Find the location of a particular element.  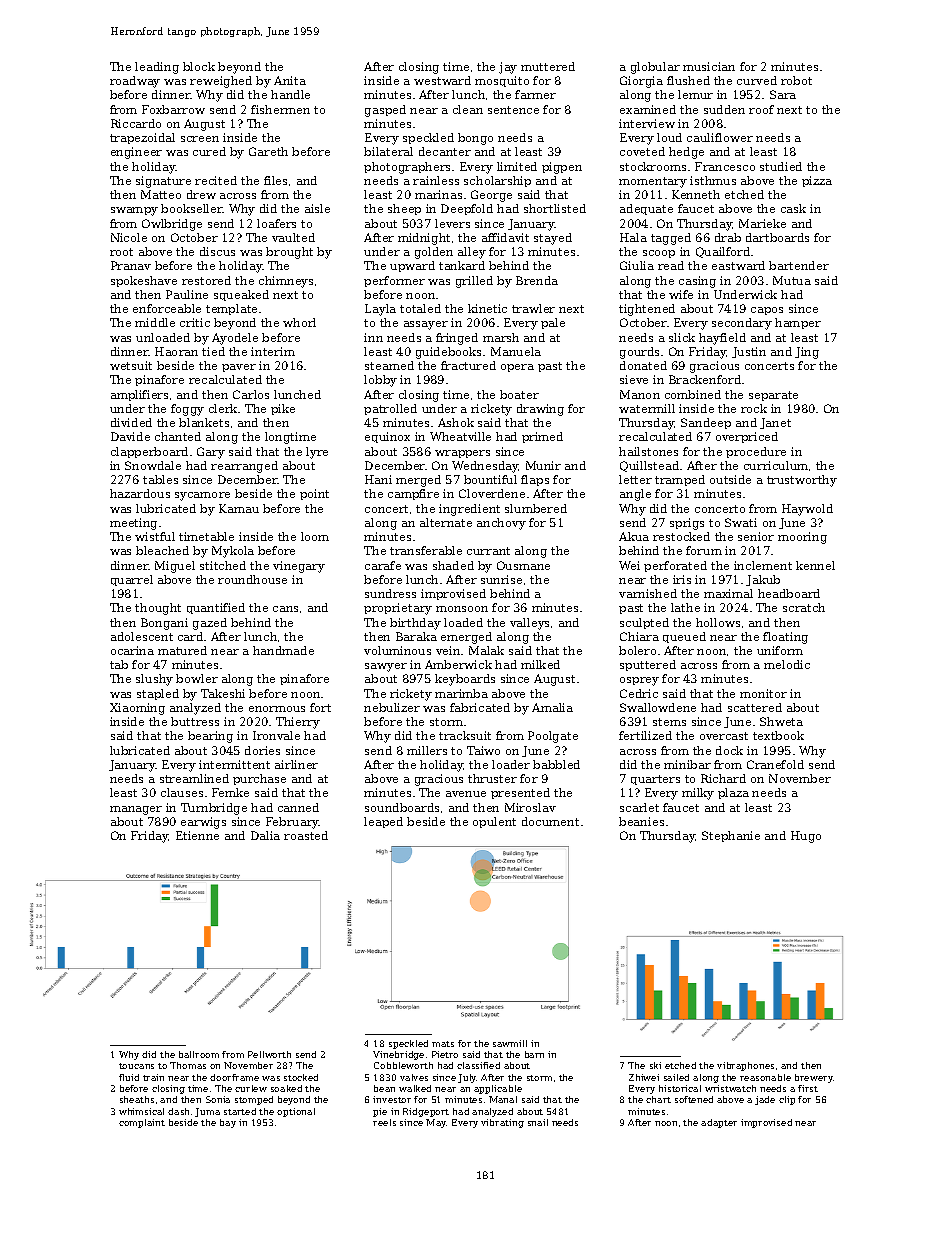

trustworthy is located at coordinates (802, 481).
